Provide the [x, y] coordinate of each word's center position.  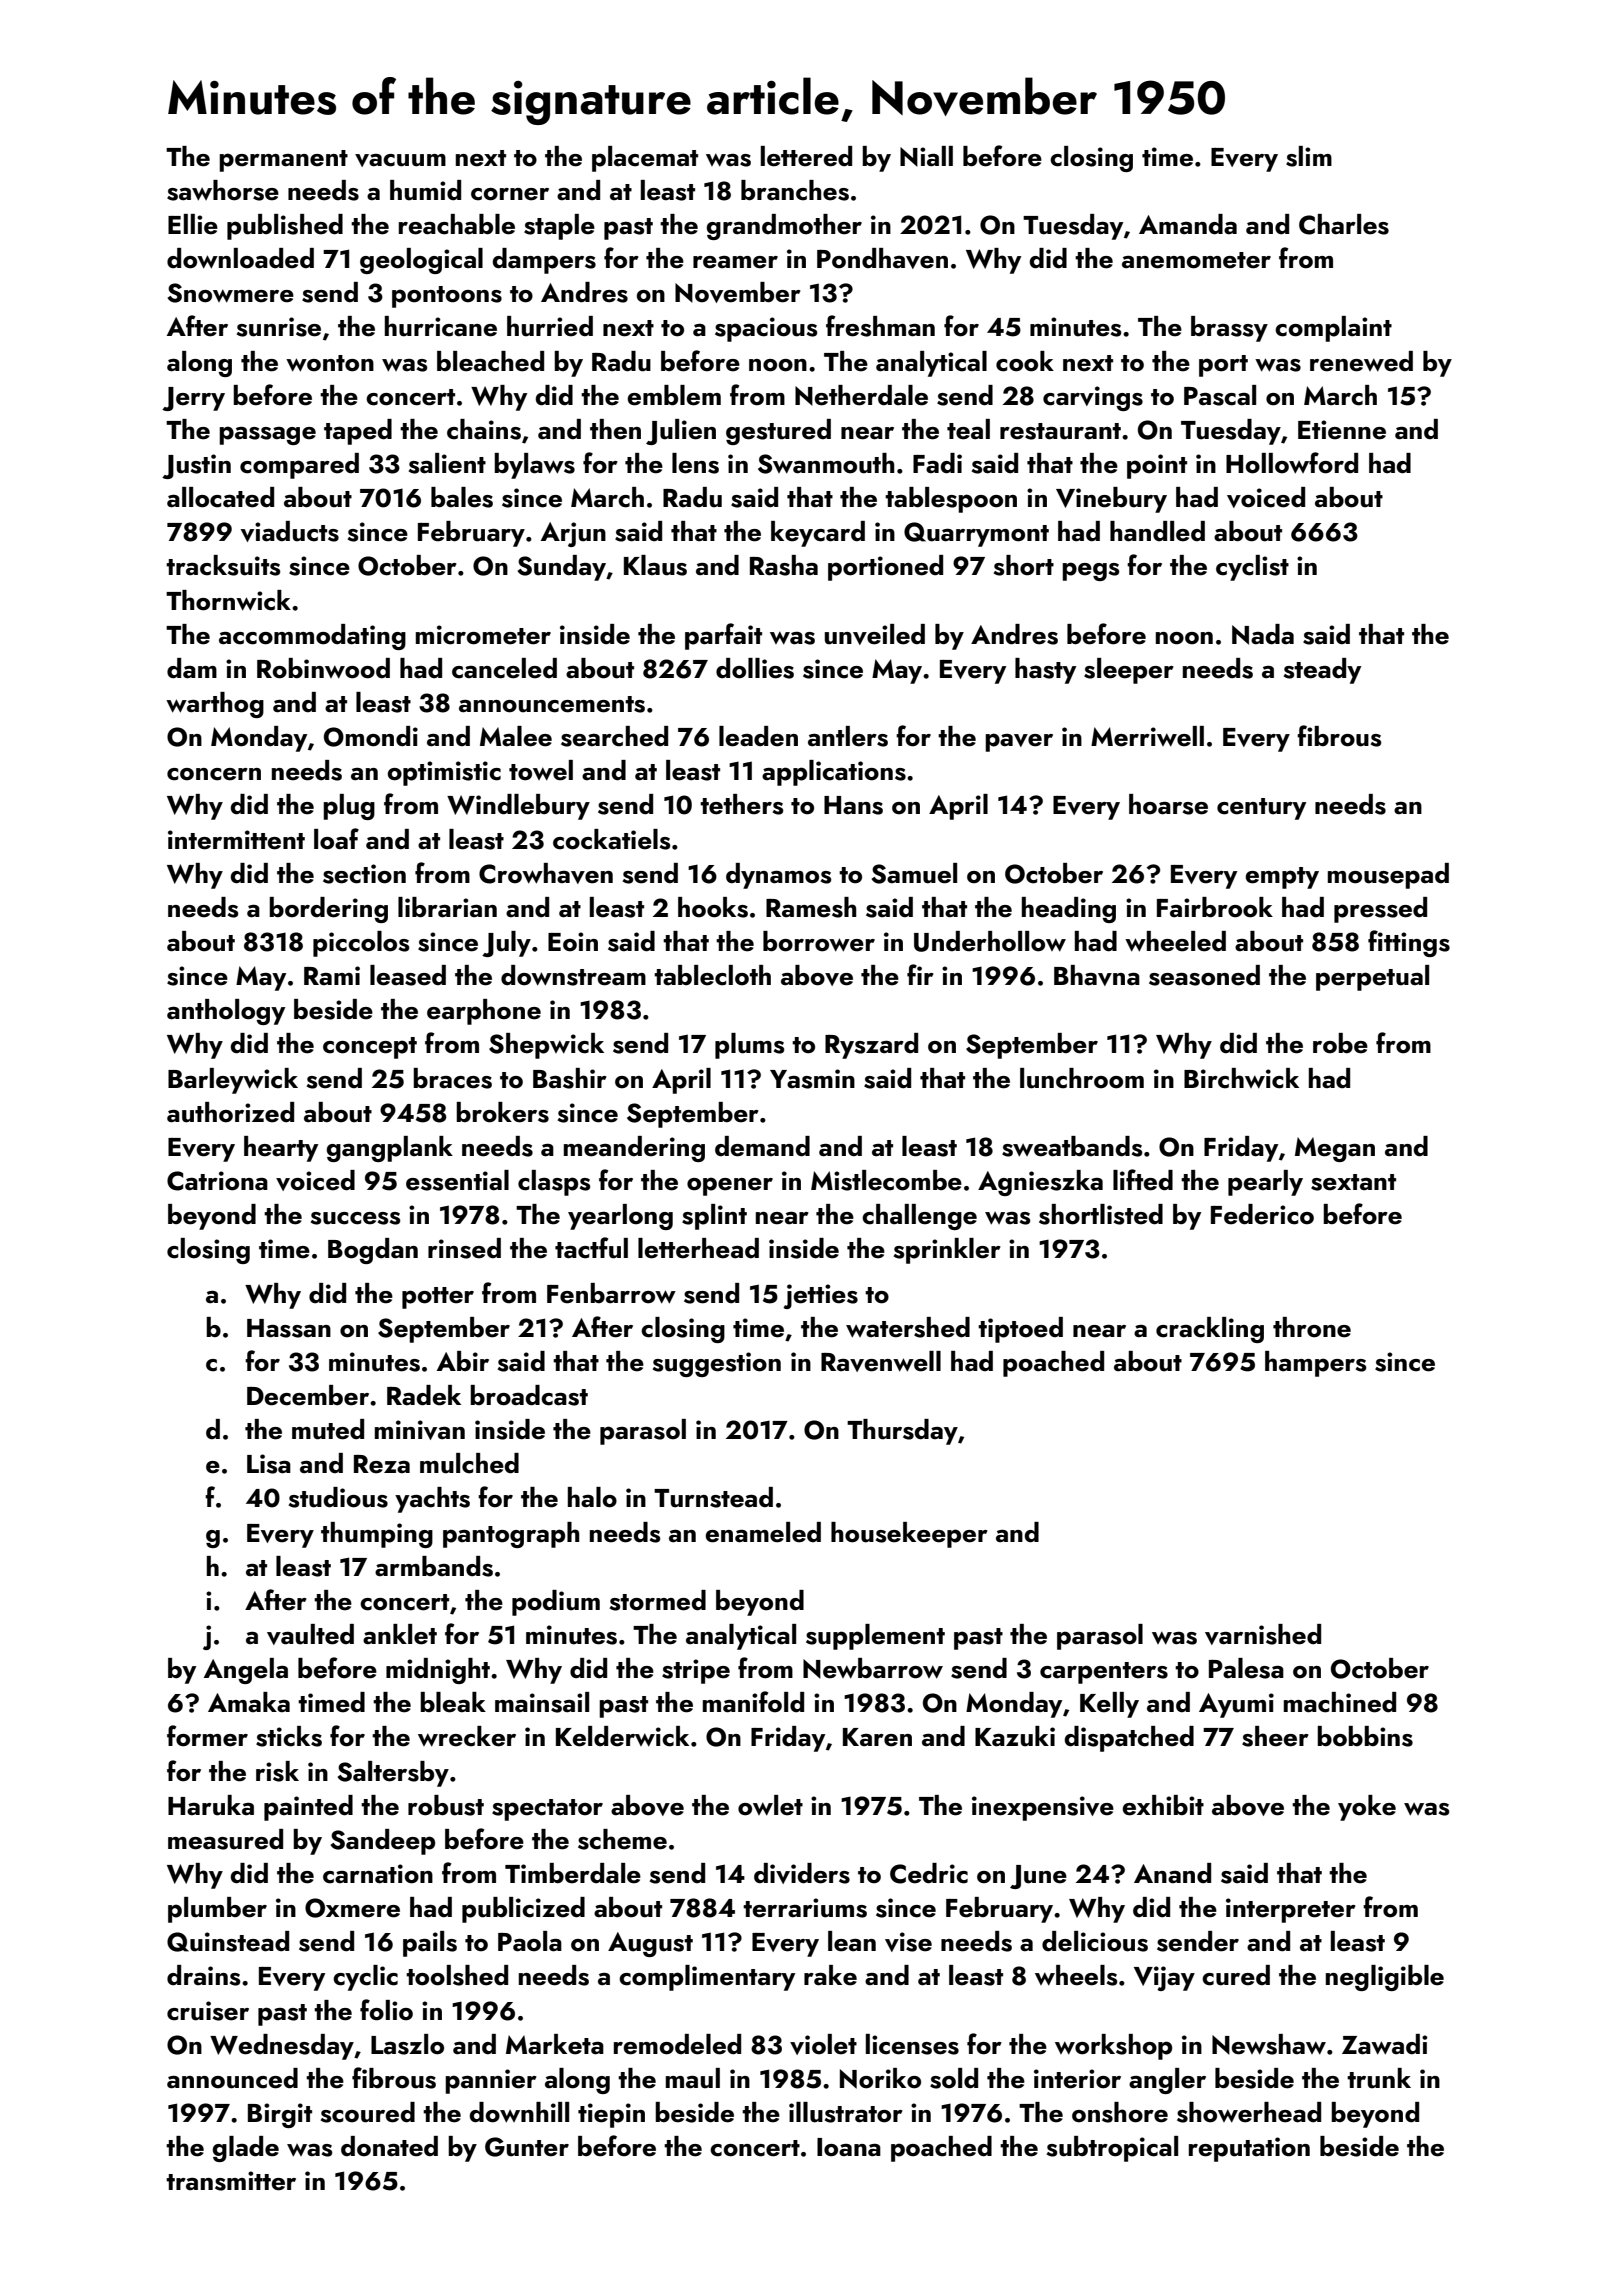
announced [232, 2078]
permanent [283, 161]
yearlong [620, 1217]
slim [1309, 156]
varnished [1263, 1634]
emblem [674, 395]
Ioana [849, 2147]
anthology [226, 1012]
